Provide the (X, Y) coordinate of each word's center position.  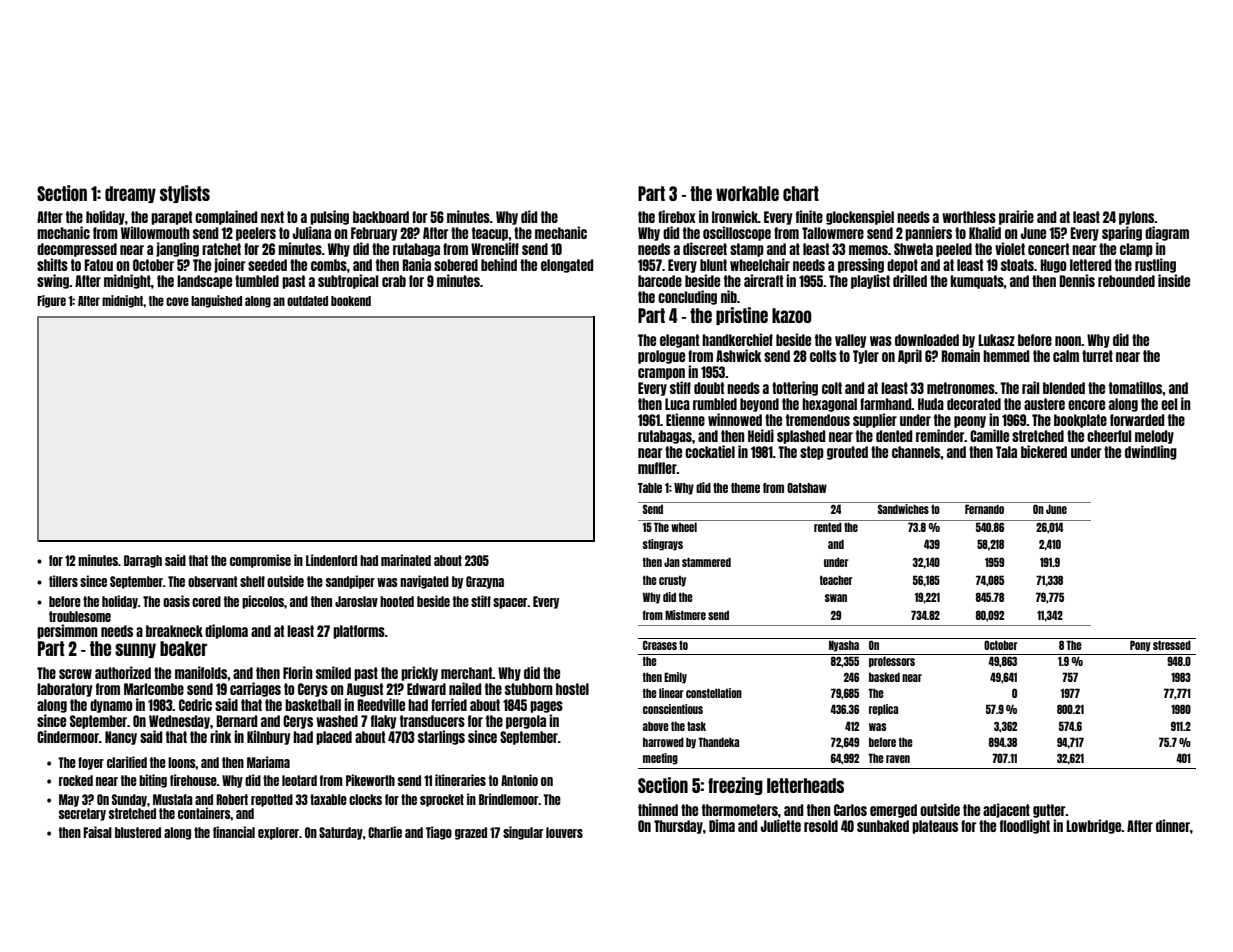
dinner (1173, 825)
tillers (63, 581)
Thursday (678, 827)
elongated (567, 266)
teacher (836, 580)
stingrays (663, 545)
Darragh (143, 561)
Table (650, 488)
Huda (931, 404)
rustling (1155, 265)
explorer (278, 833)
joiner (230, 265)
